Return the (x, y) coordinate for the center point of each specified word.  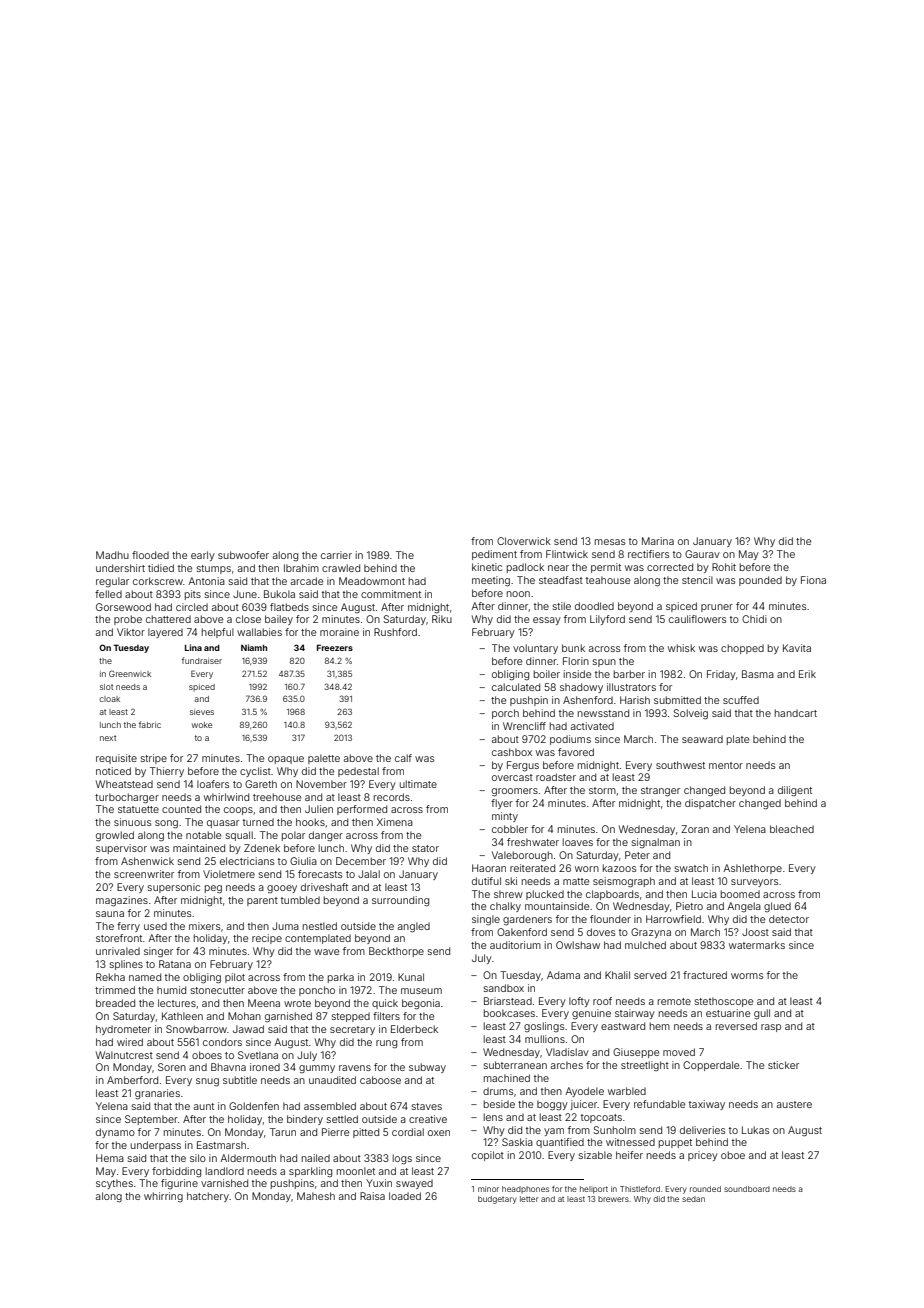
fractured (705, 975)
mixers (204, 926)
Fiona (813, 580)
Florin (576, 661)
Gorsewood (123, 607)
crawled (341, 568)
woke (202, 725)
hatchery (208, 1197)
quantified (560, 1143)
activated (592, 726)
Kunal (411, 977)
